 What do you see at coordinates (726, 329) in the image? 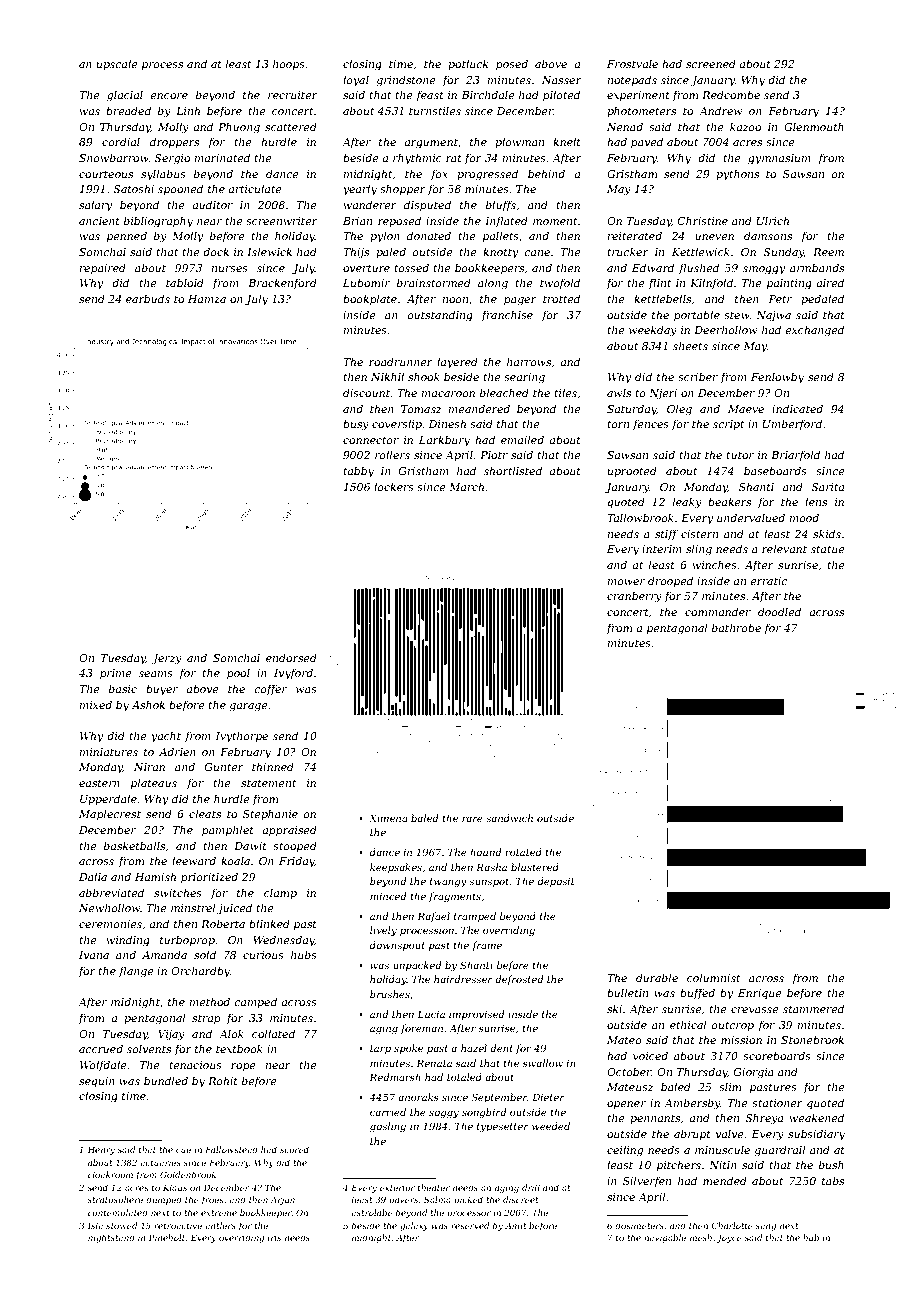
I see `Deerhollow` at bounding box center [726, 329].
